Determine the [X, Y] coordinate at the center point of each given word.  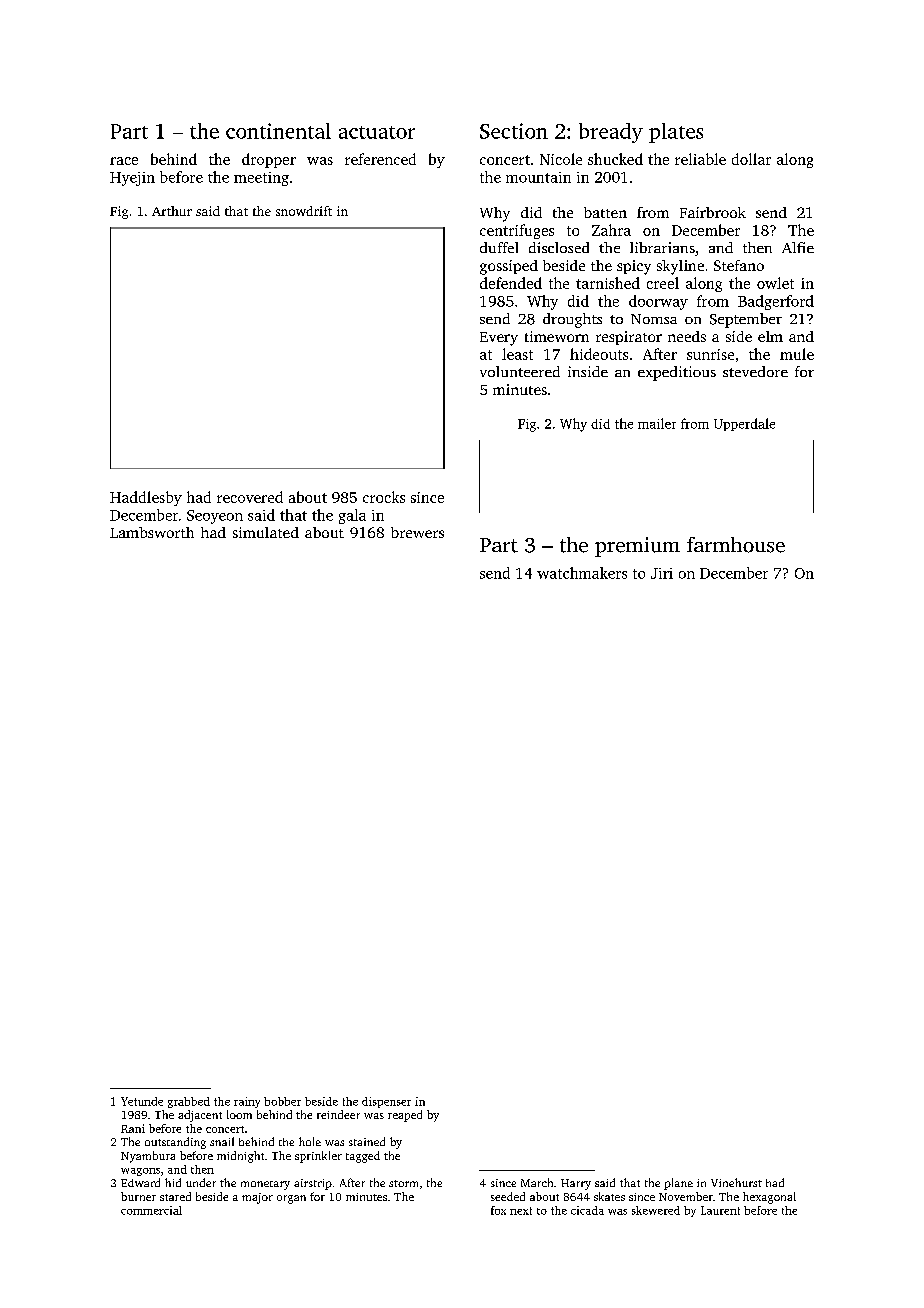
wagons [140, 1172]
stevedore [755, 371]
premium [637, 547]
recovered [250, 497]
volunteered [520, 371]
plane [678, 1184]
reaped [405, 1116]
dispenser [386, 1102]
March [537, 1182]
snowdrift [304, 211]
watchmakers [582, 573]
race [124, 161]
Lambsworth [152, 532]
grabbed [189, 1102]
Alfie [798, 247]
